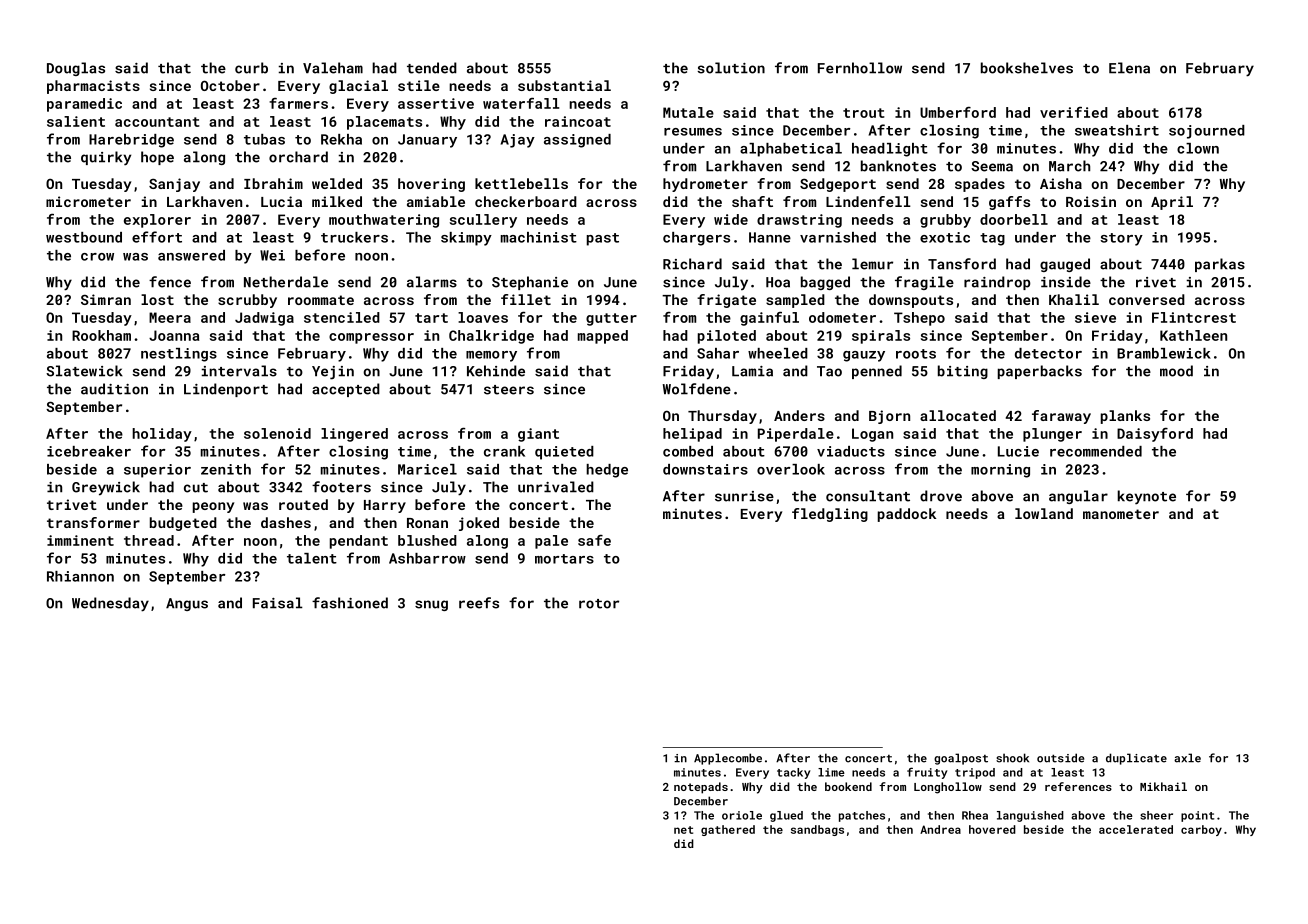 The width and height of the screenshot is (1308, 924). Describe the element at coordinates (1172, 203) in the screenshot. I see `April` at that location.
